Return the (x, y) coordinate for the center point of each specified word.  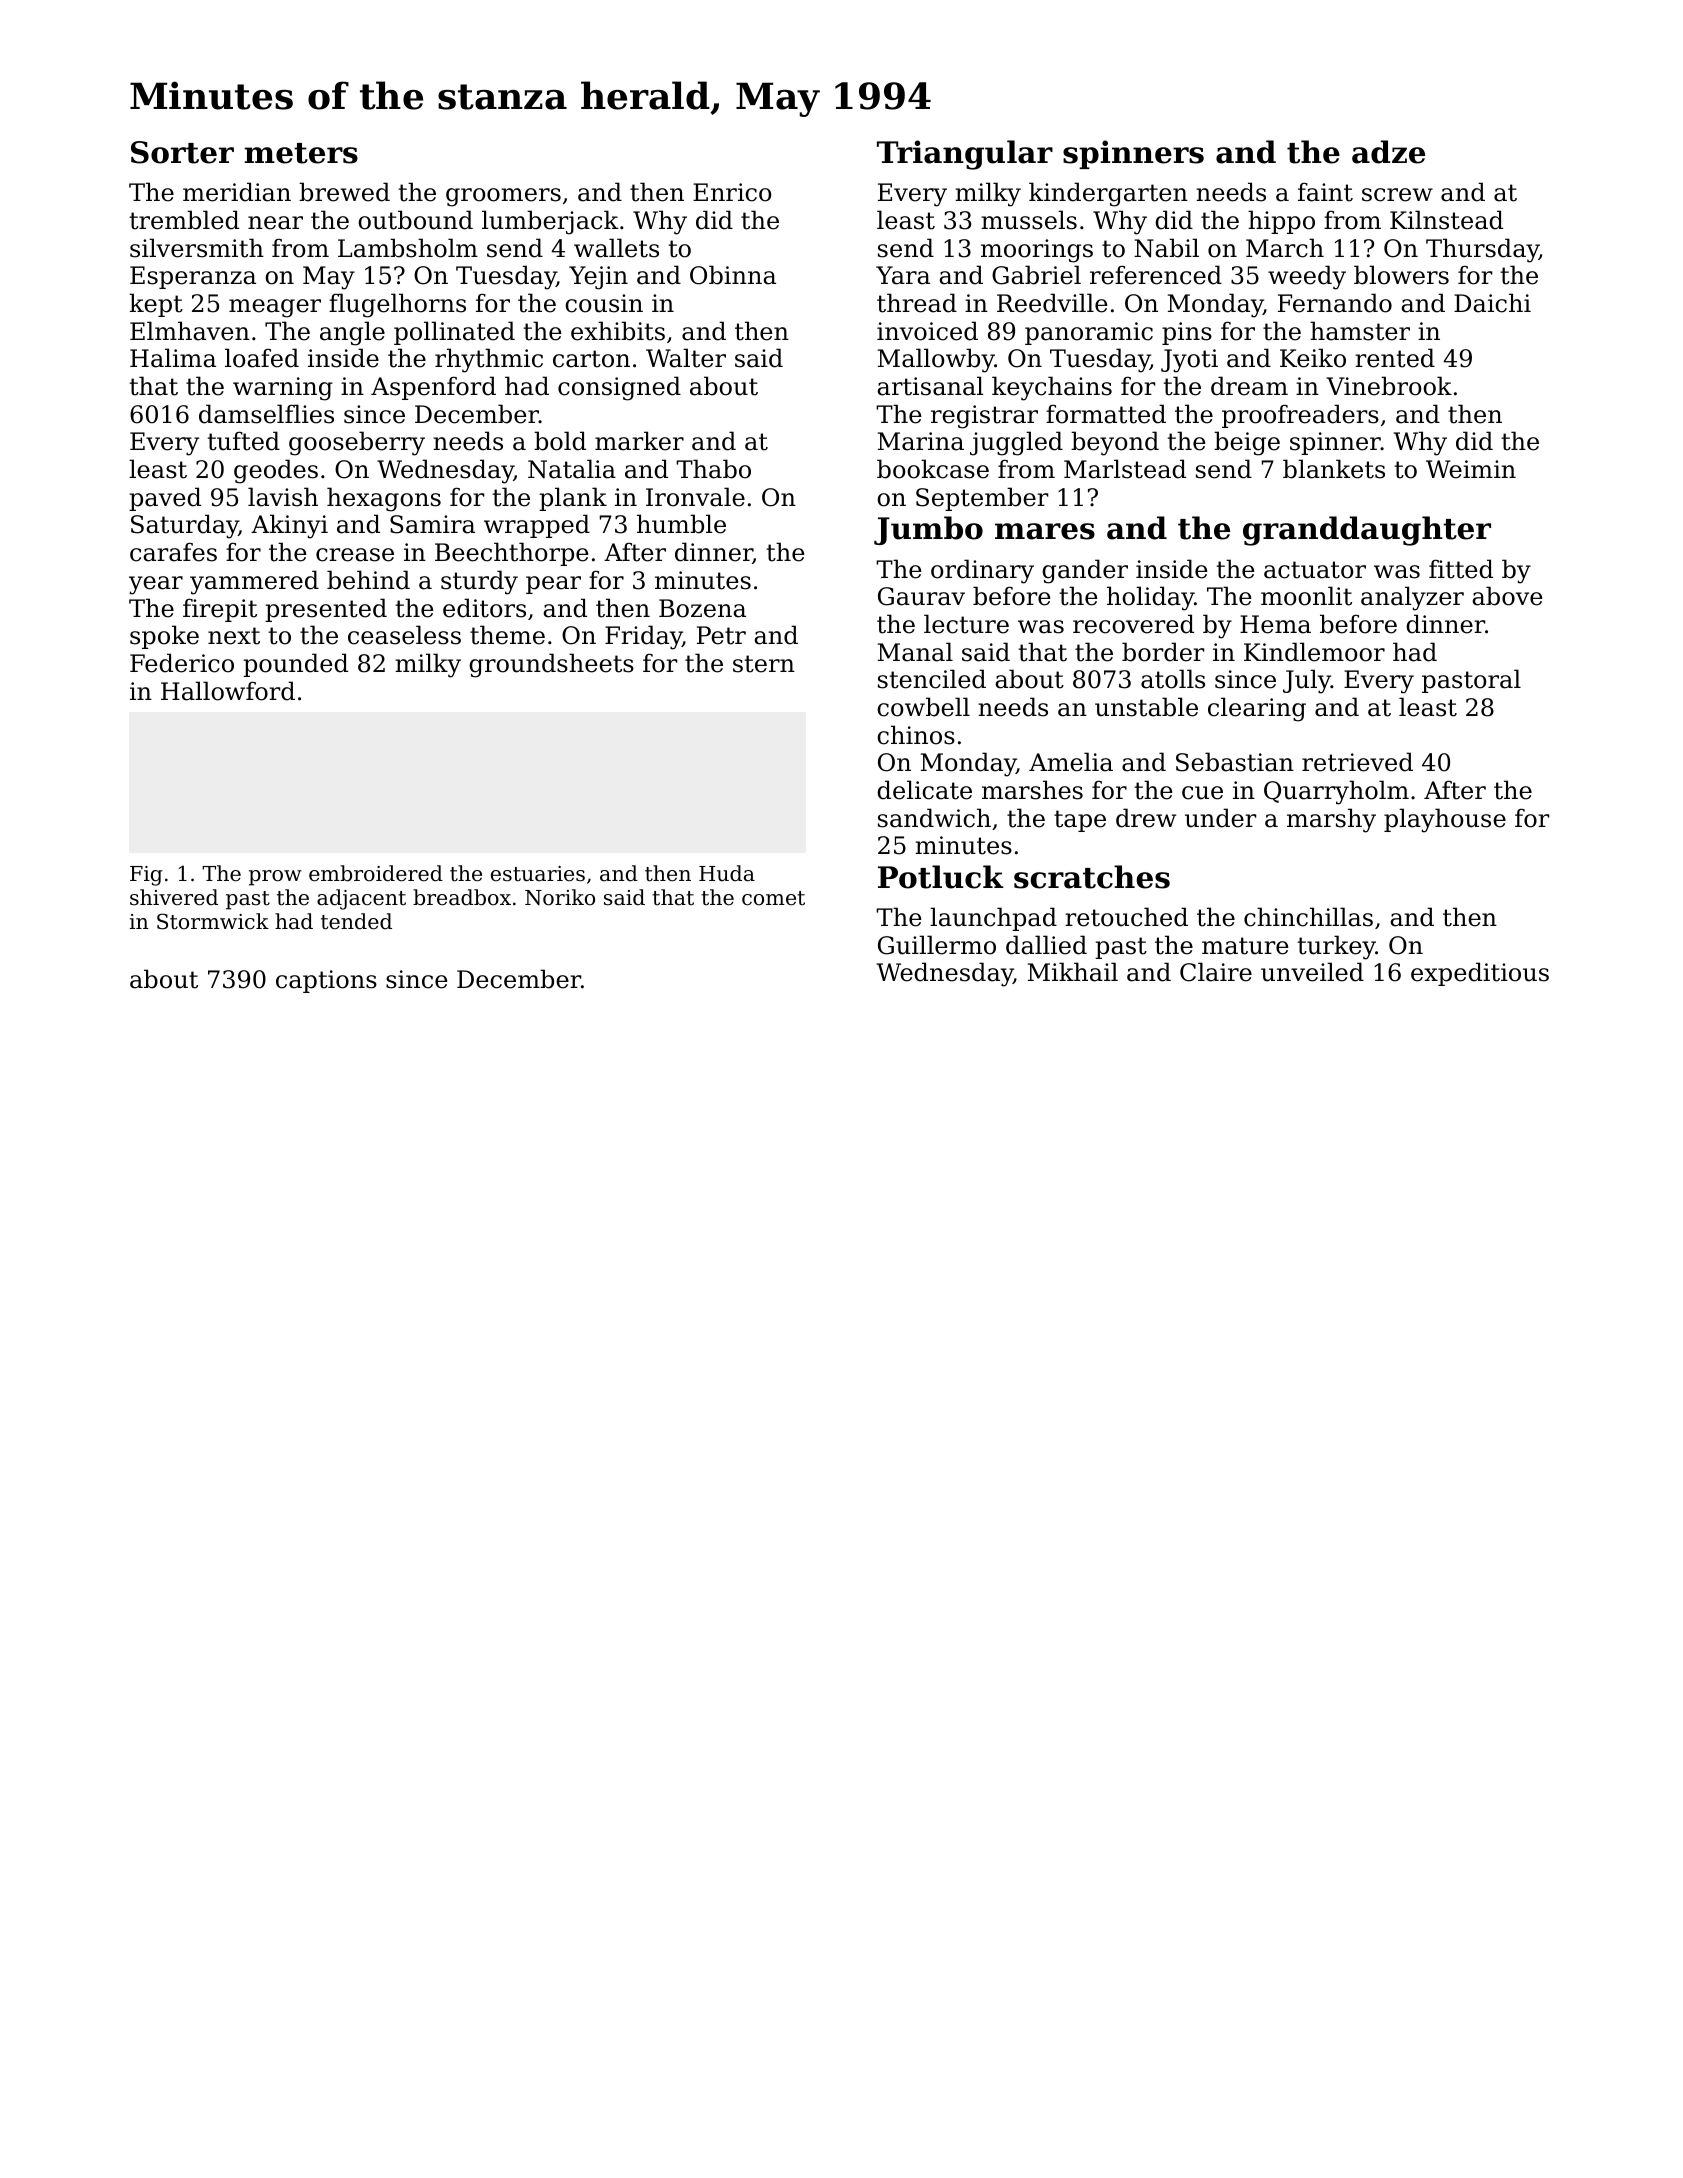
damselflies (266, 414)
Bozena (702, 608)
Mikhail (1073, 972)
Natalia (572, 469)
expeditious (1480, 974)
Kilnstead (1446, 220)
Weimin (1471, 469)
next (234, 636)
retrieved (1357, 762)
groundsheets (551, 665)
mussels (1029, 220)
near (275, 223)
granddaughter (1367, 531)
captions (326, 981)
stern (764, 664)
